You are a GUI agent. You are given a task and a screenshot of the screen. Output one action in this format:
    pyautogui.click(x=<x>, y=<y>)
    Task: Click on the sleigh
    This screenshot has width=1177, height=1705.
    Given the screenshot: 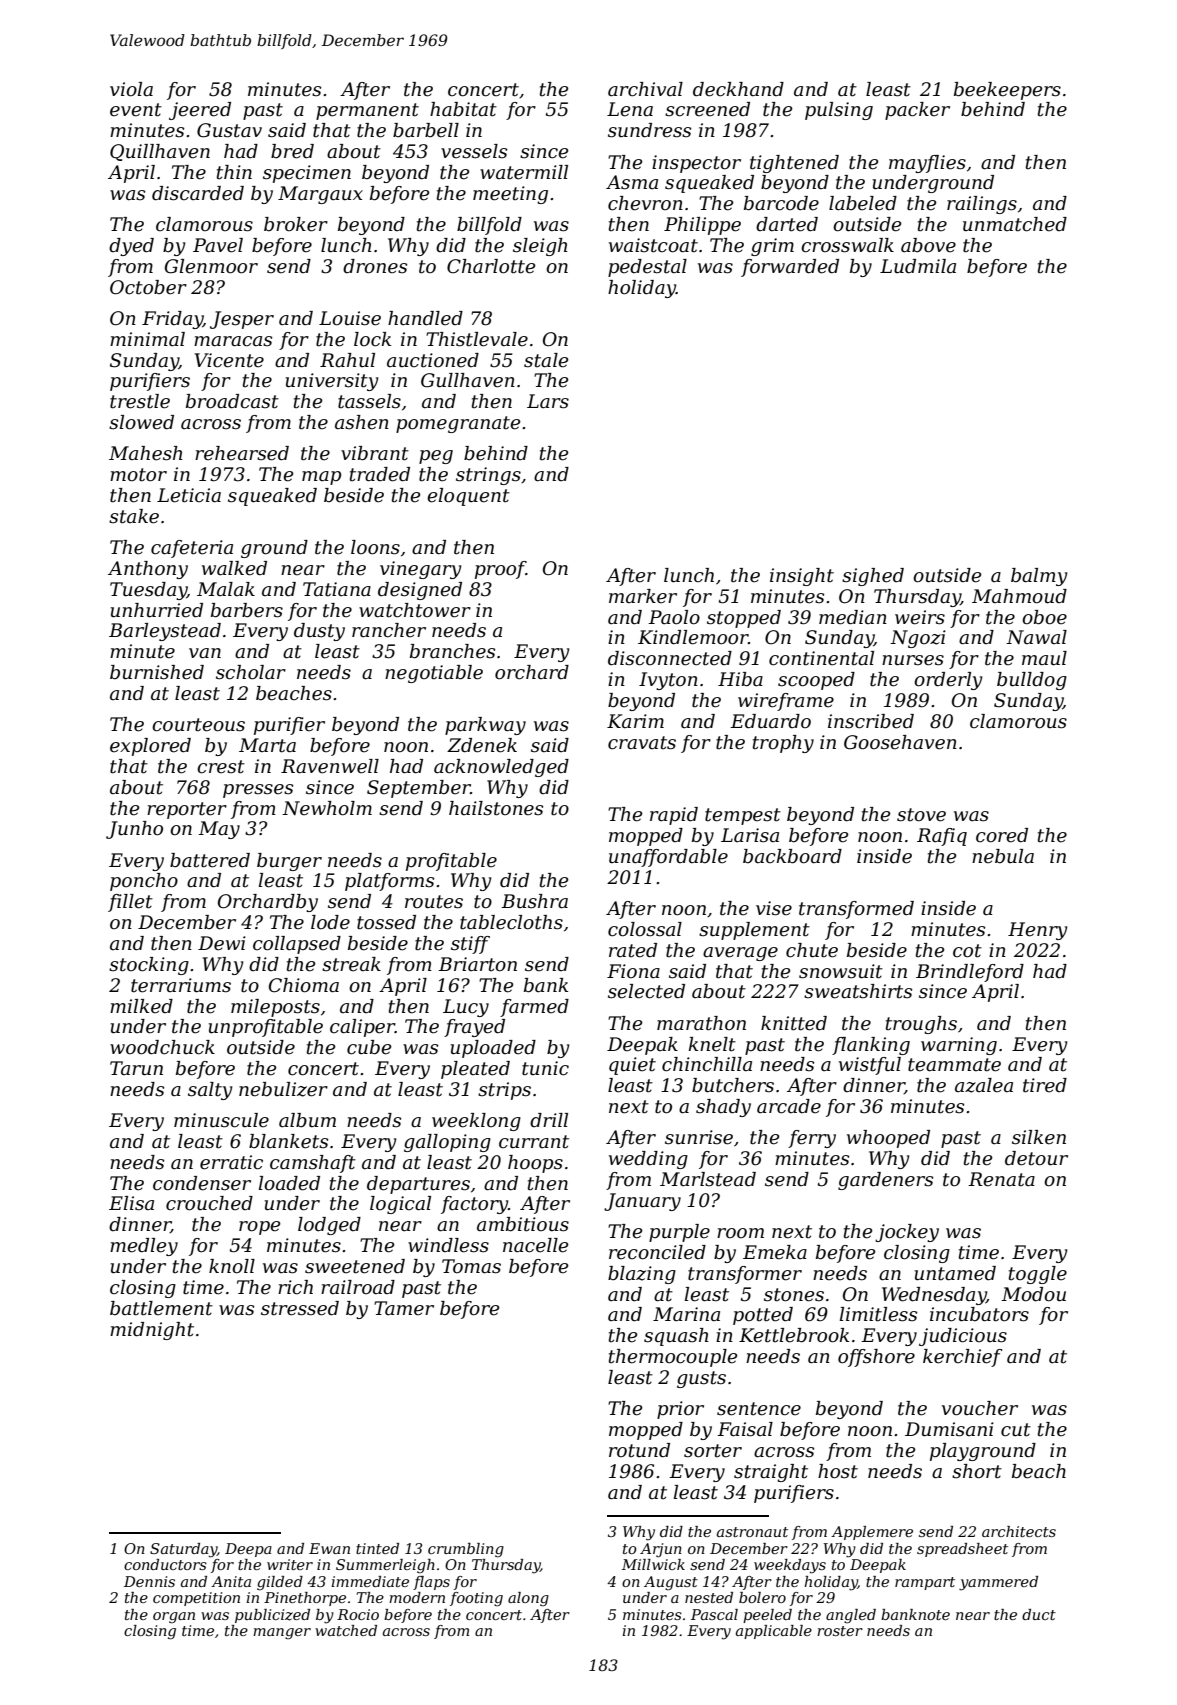 What is the action you would take?
    pyautogui.click(x=540, y=247)
